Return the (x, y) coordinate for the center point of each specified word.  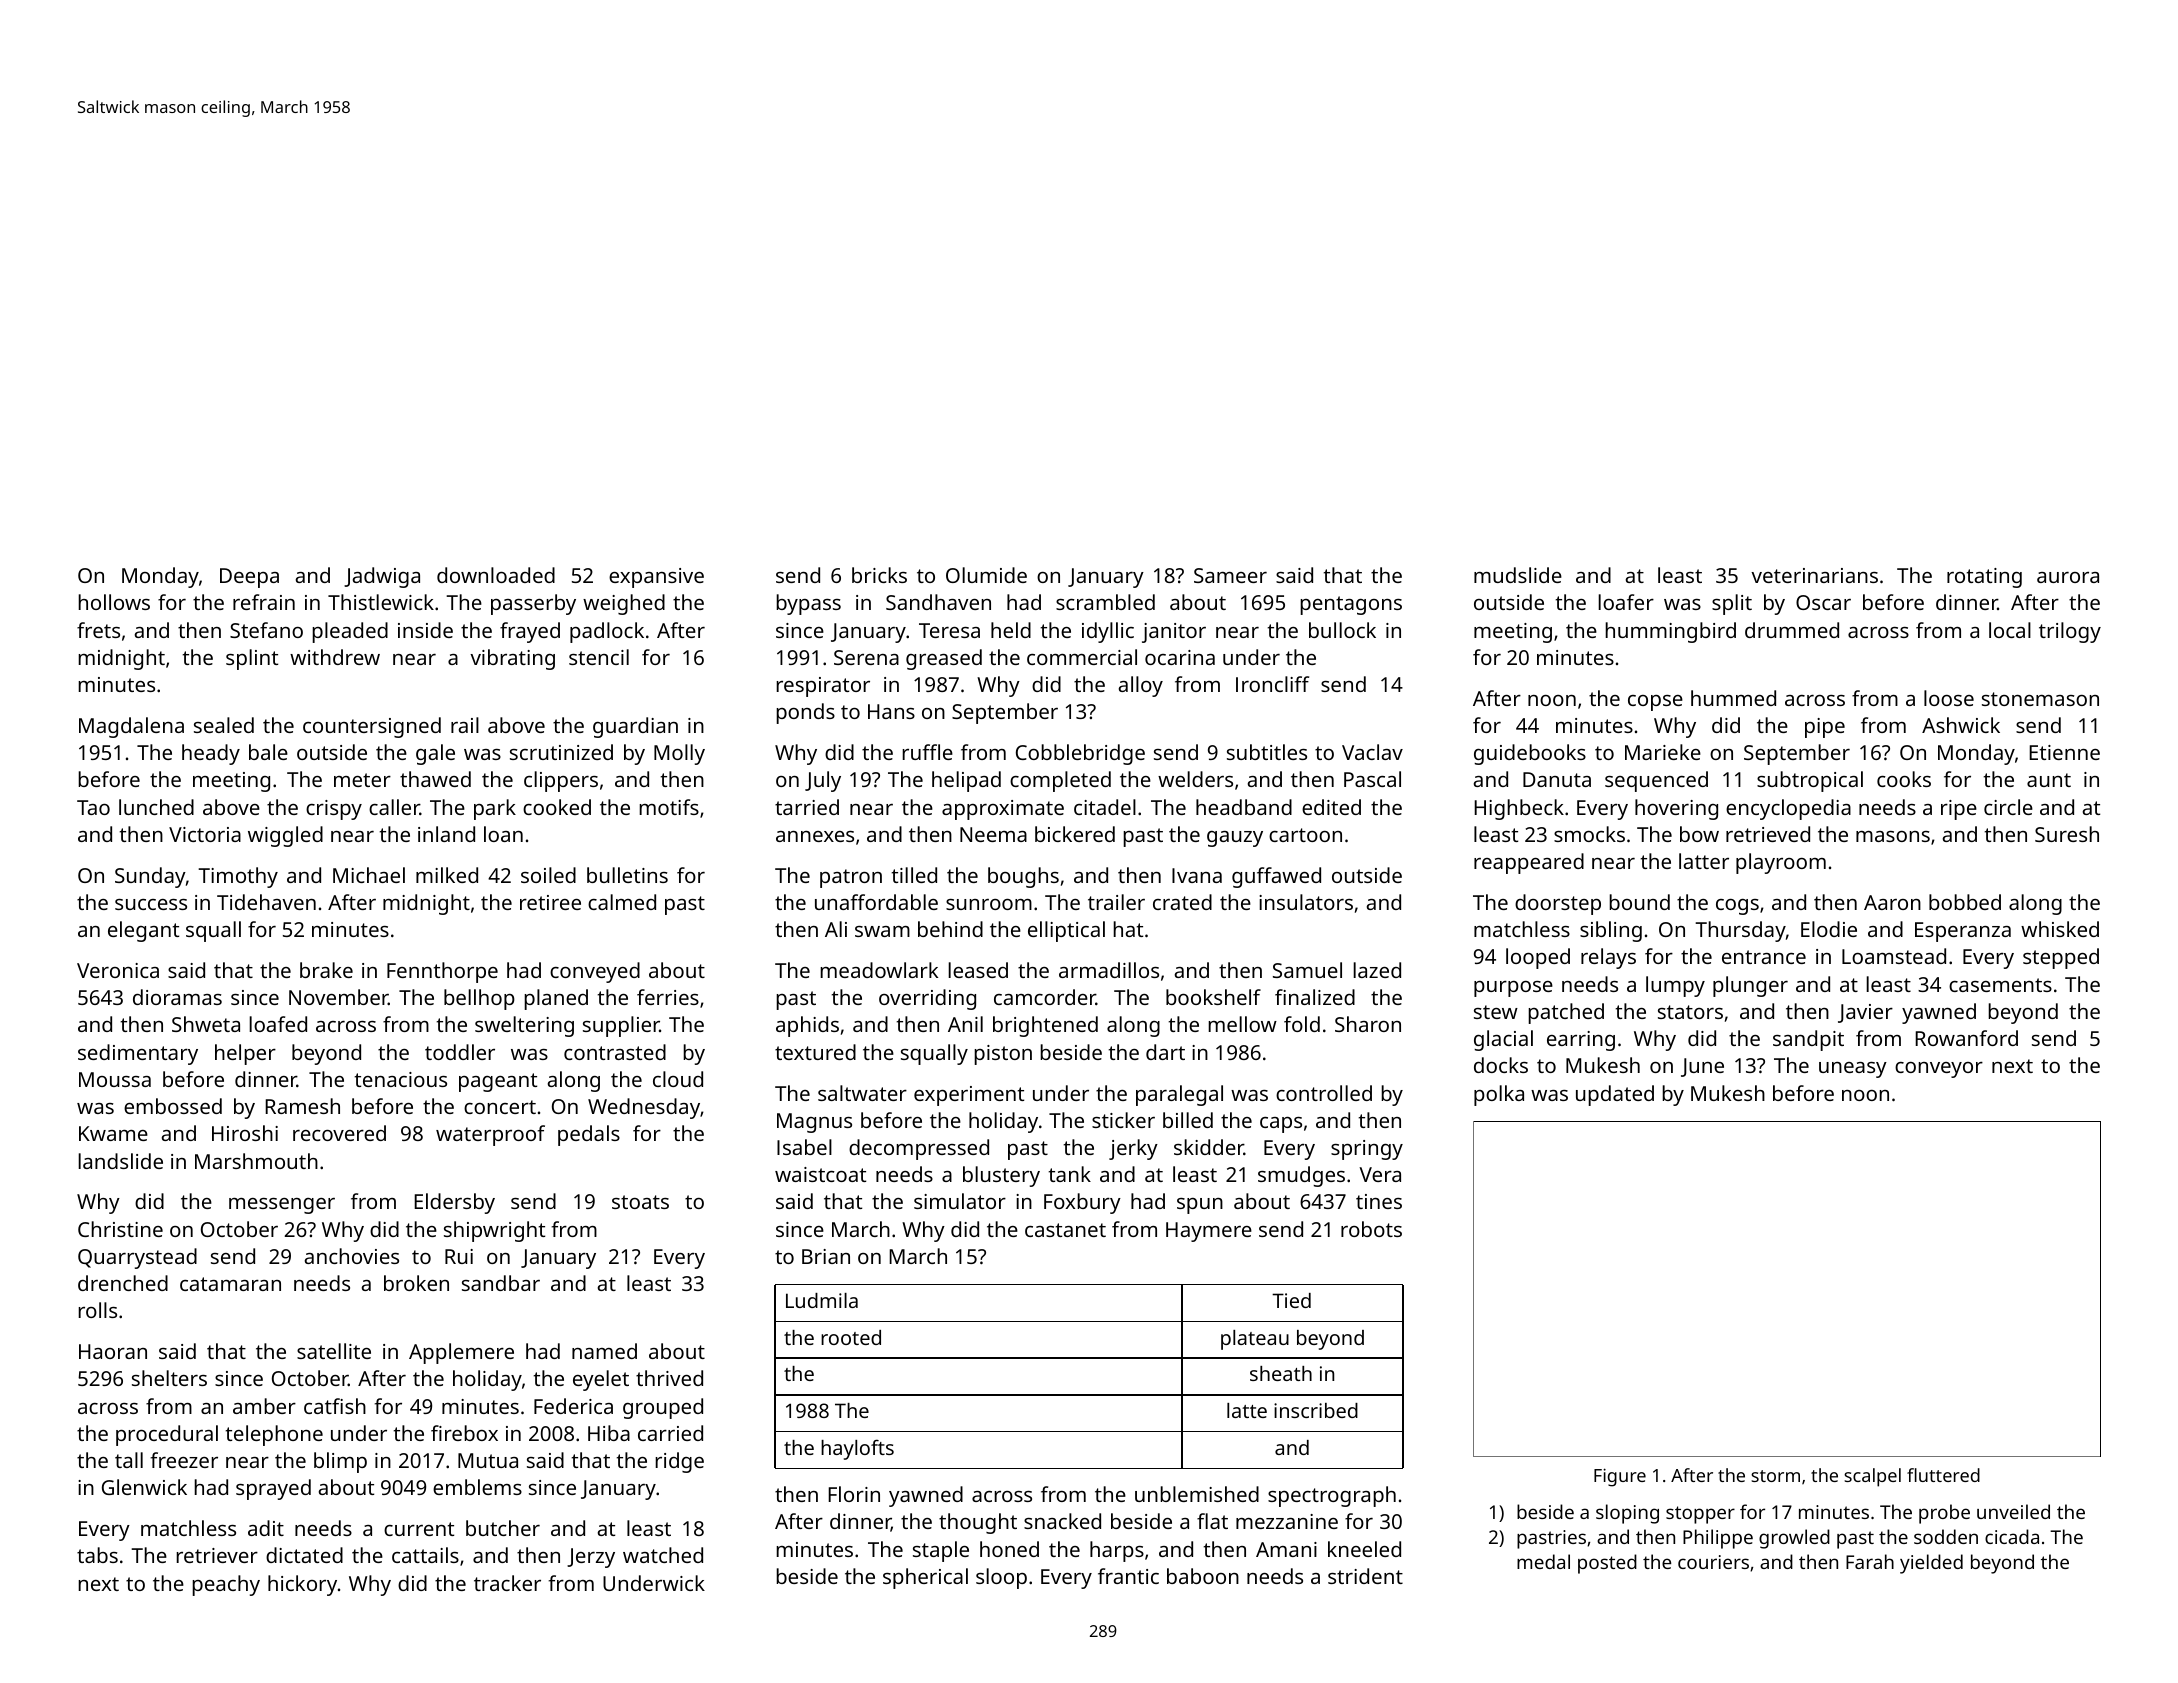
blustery (1001, 1176)
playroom (1781, 863)
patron (851, 878)
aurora (2068, 577)
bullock (1342, 630)
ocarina (1180, 657)
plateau (1255, 1340)
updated (1615, 1095)
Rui (459, 1256)
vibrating (512, 659)
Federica (573, 1406)
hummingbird (1670, 632)
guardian (635, 727)
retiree (550, 902)
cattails (425, 1555)
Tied (1291, 1300)
